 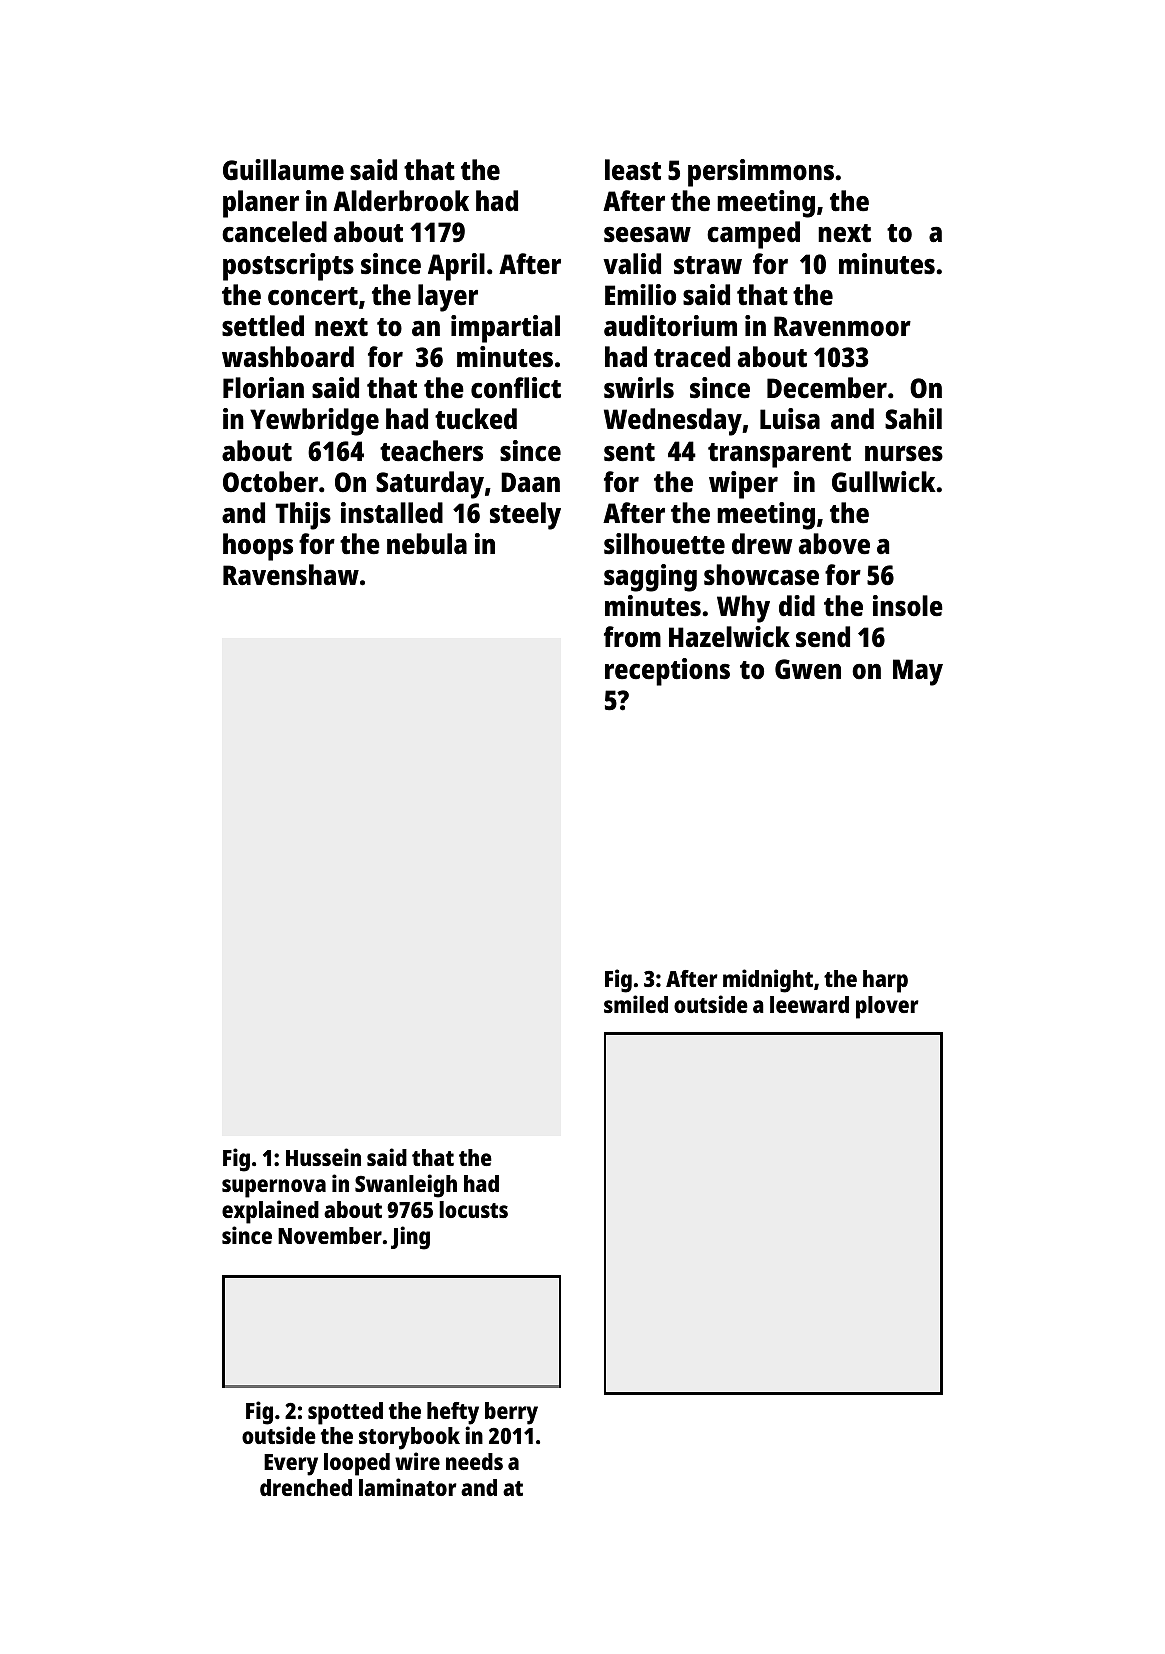 What do you see at coordinates (453, 1413) in the image?
I see `hefty` at bounding box center [453, 1413].
